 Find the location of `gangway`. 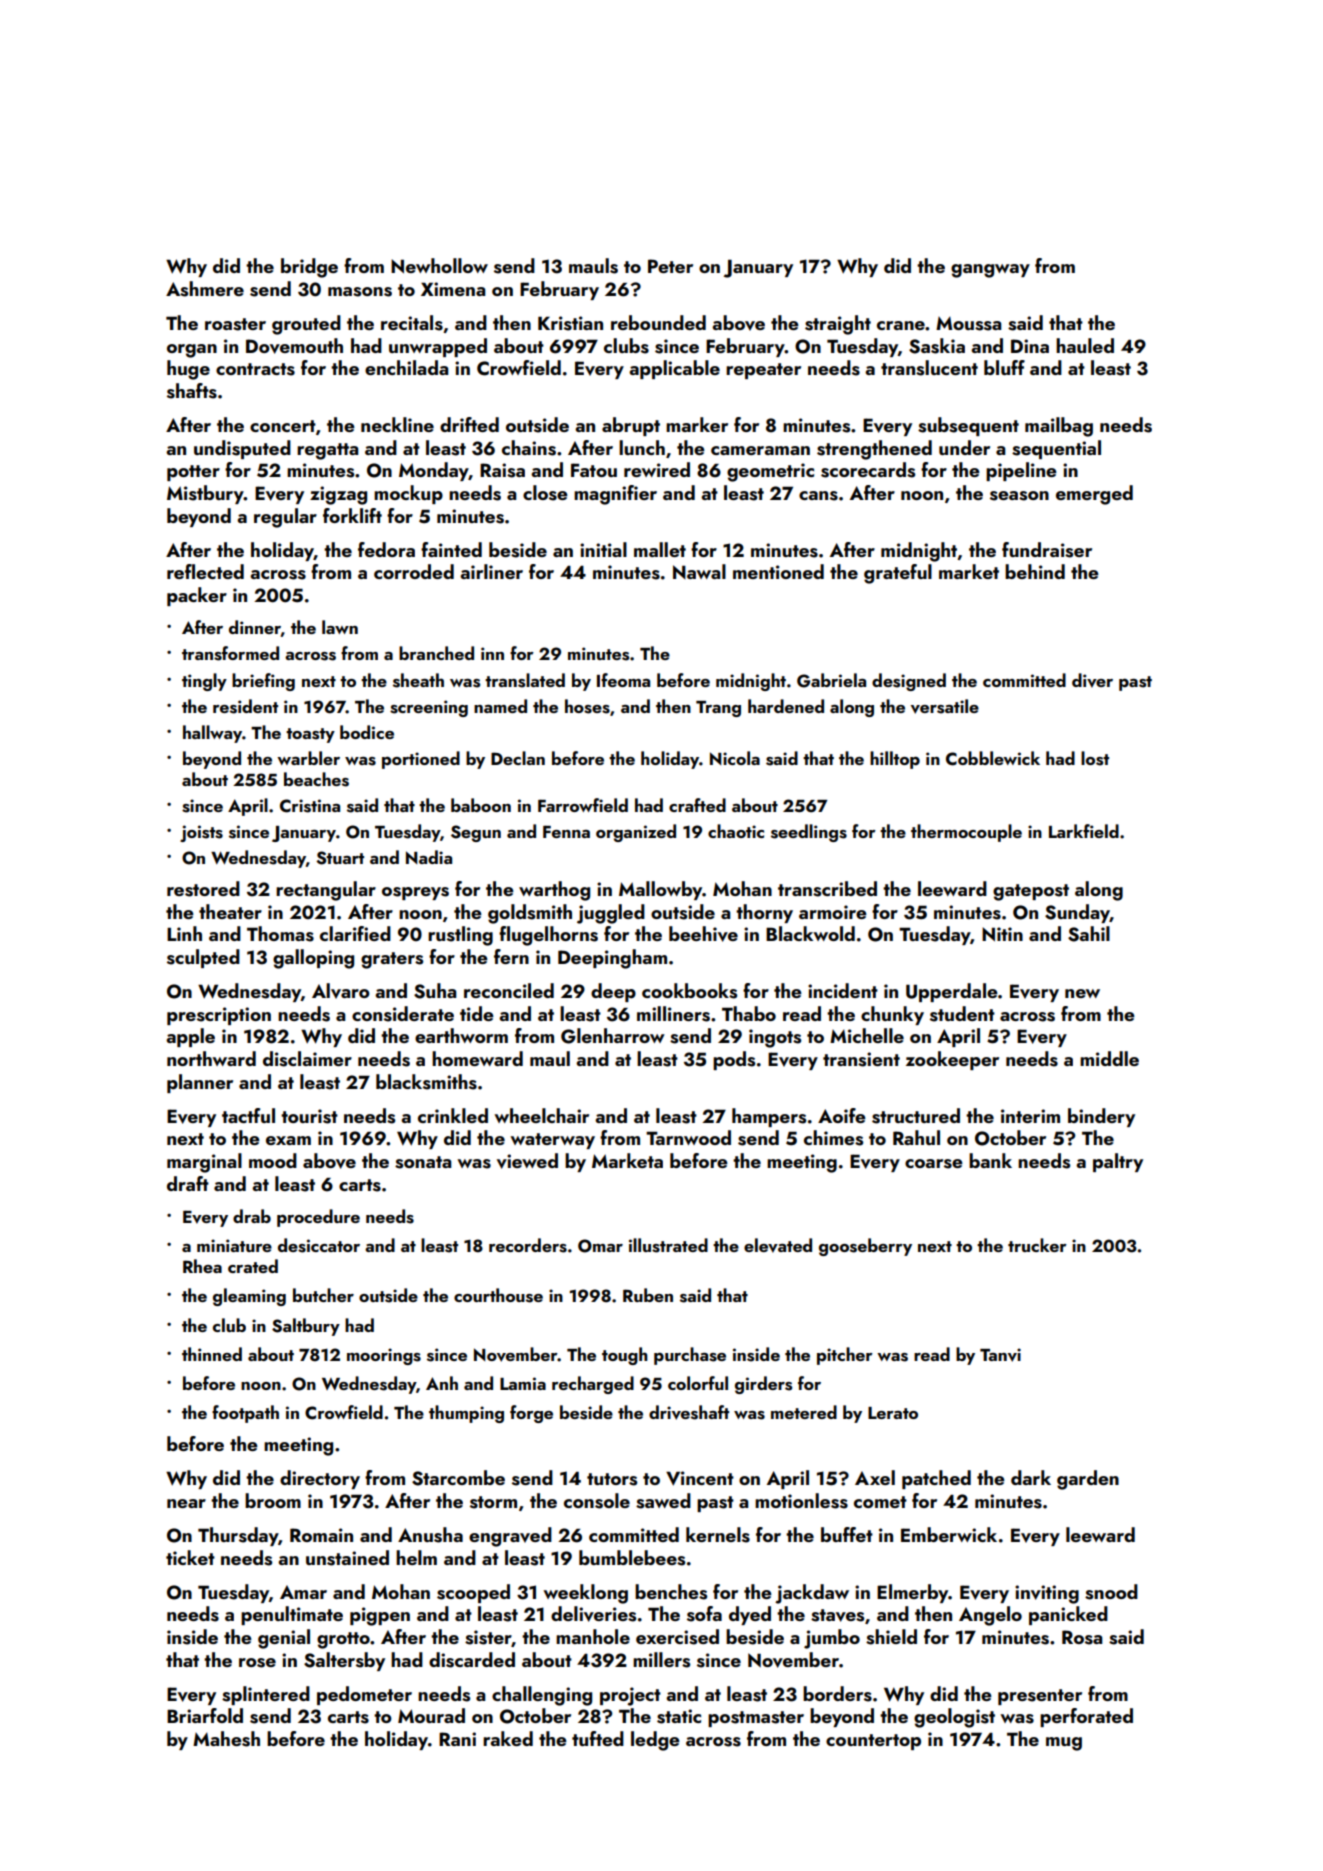

gangway is located at coordinates (990, 271).
